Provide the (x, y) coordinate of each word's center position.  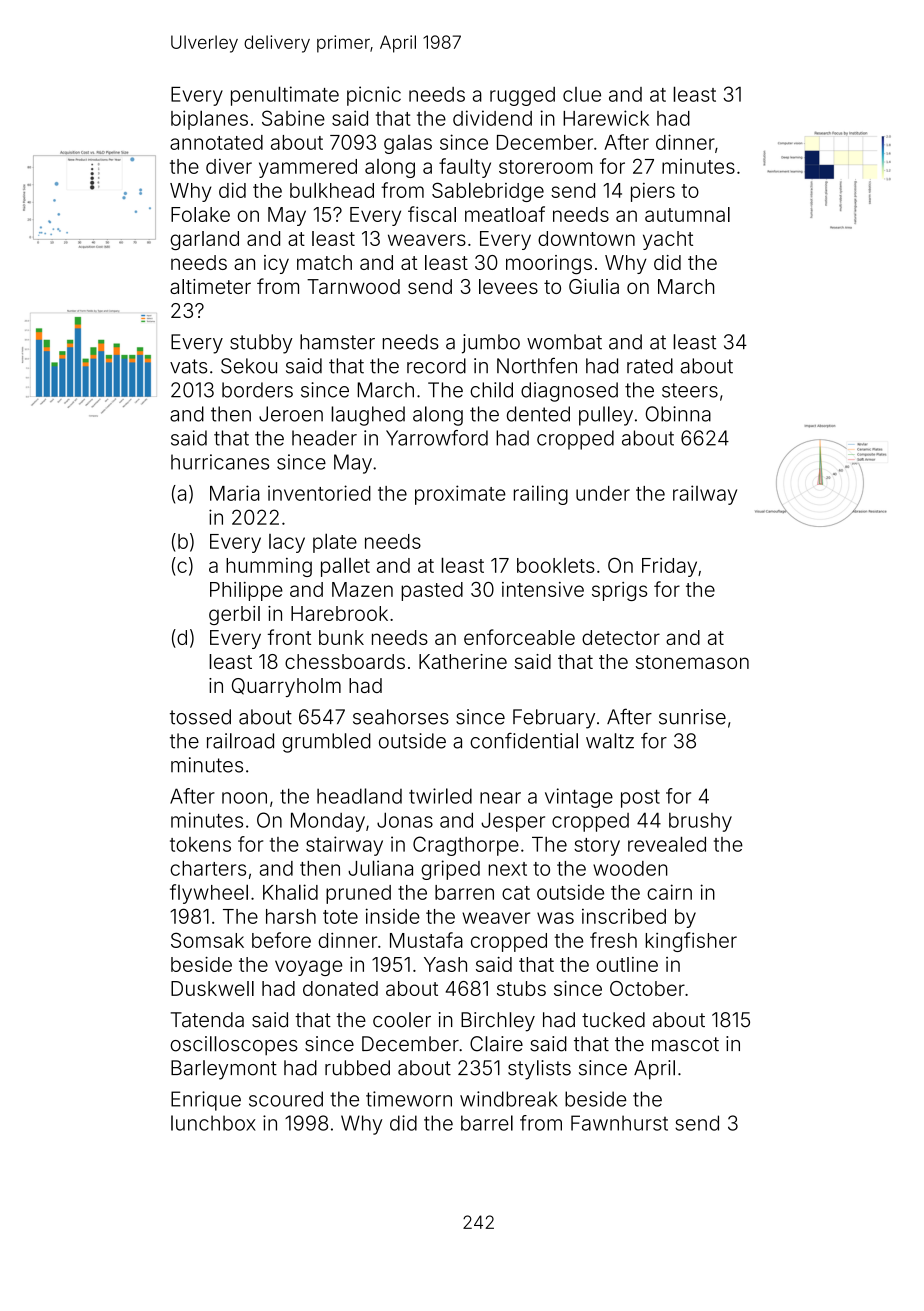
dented (538, 414)
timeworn (409, 1099)
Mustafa (426, 940)
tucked (613, 1020)
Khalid (290, 892)
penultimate (285, 96)
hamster (337, 342)
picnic (374, 96)
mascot (685, 1044)
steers (690, 390)
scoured (286, 1099)
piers (653, 192)
